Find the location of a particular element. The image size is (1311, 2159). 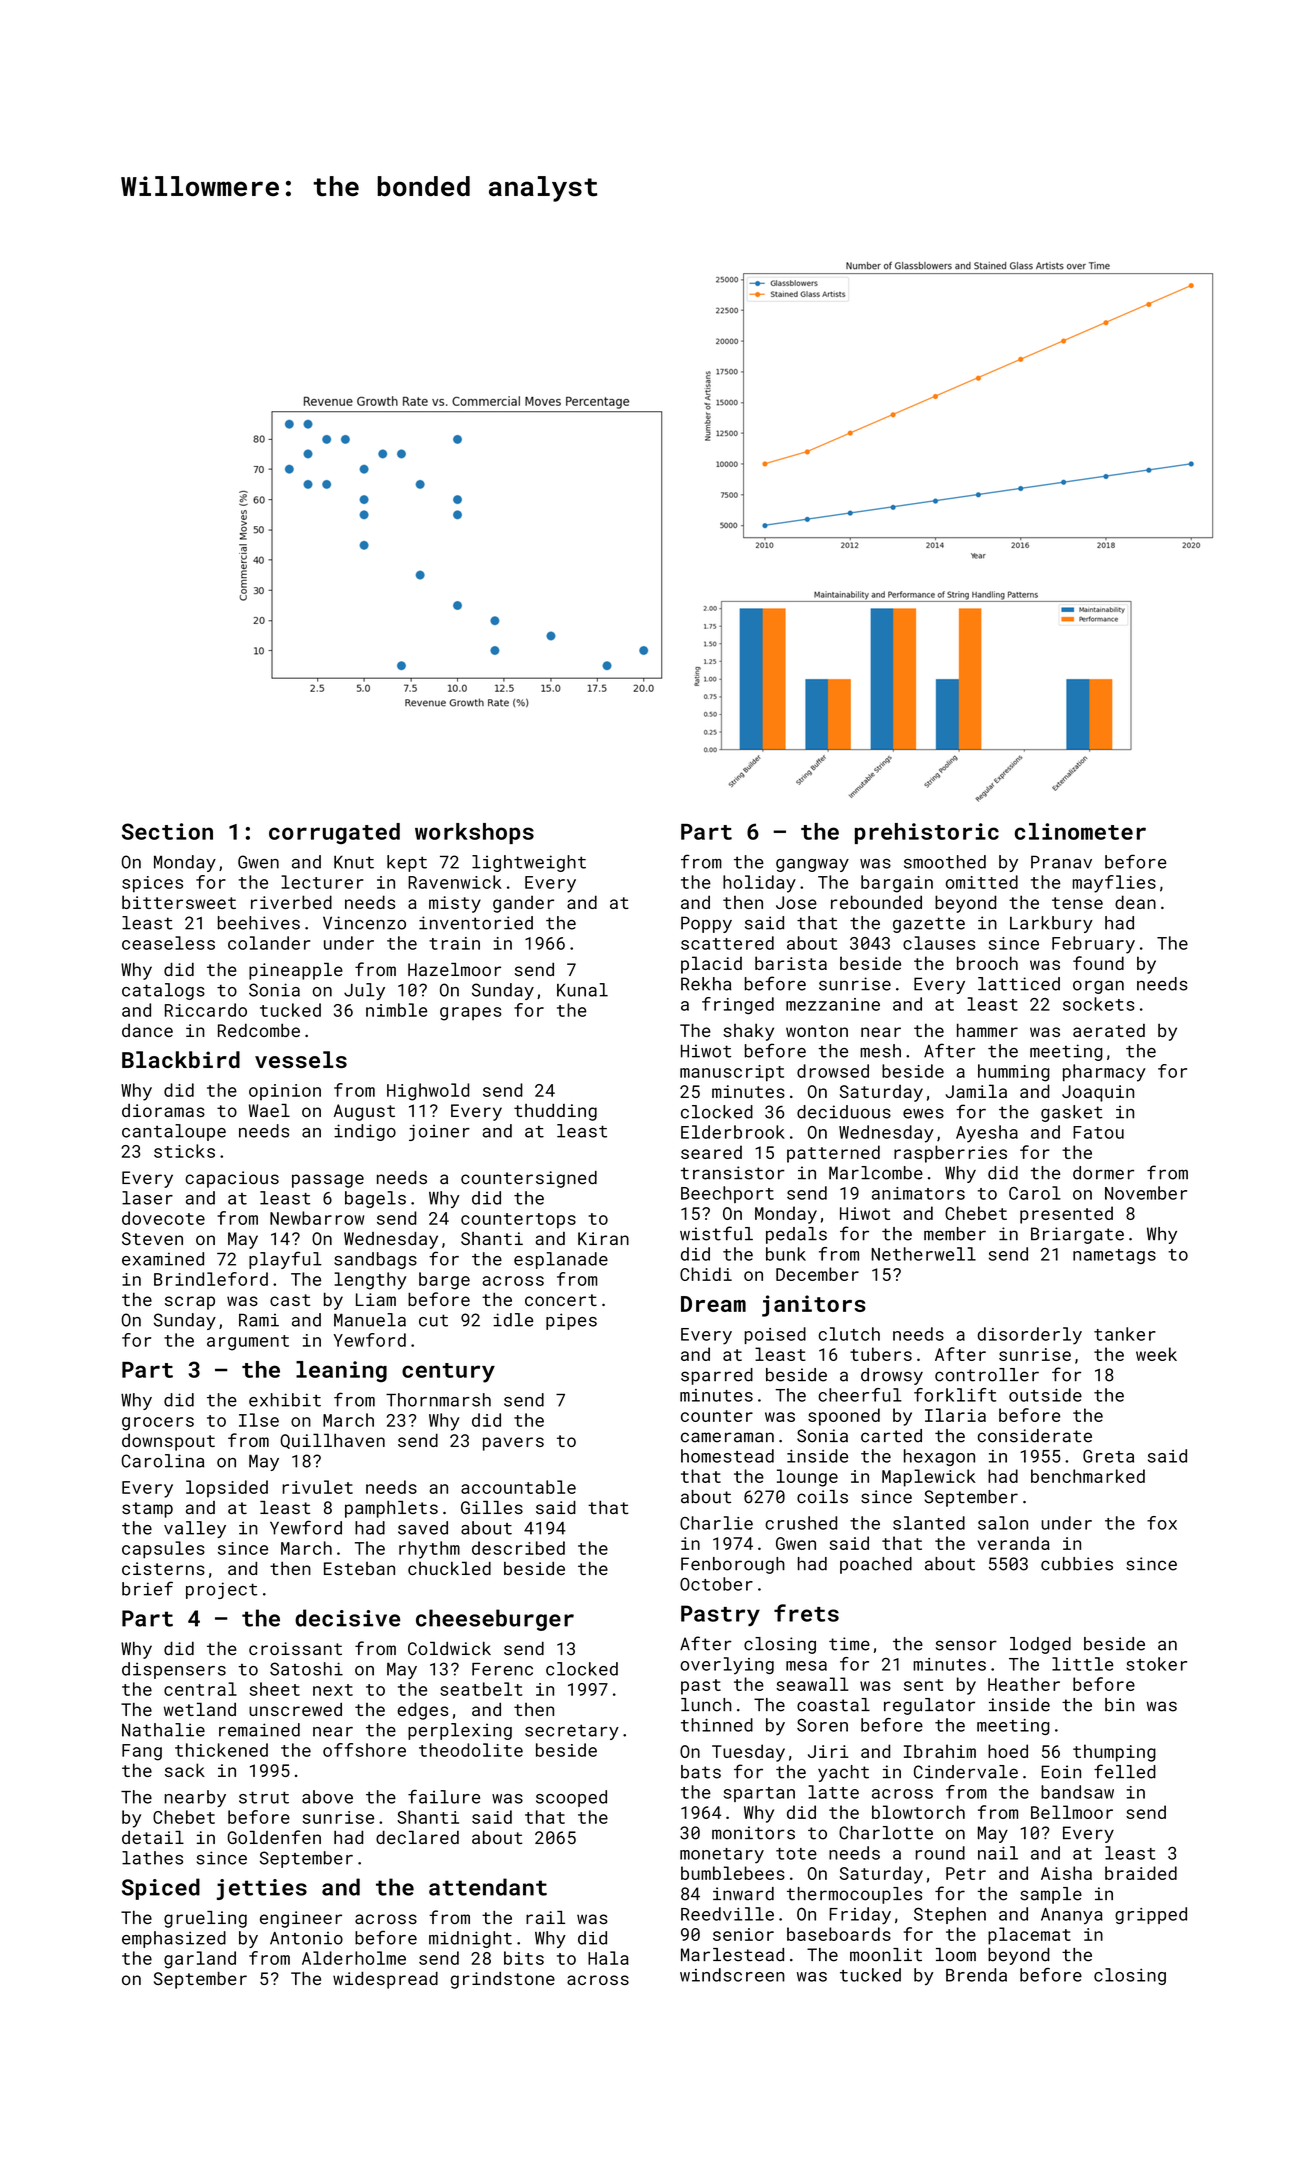

seawall is located at coordinates (812, 1684).
